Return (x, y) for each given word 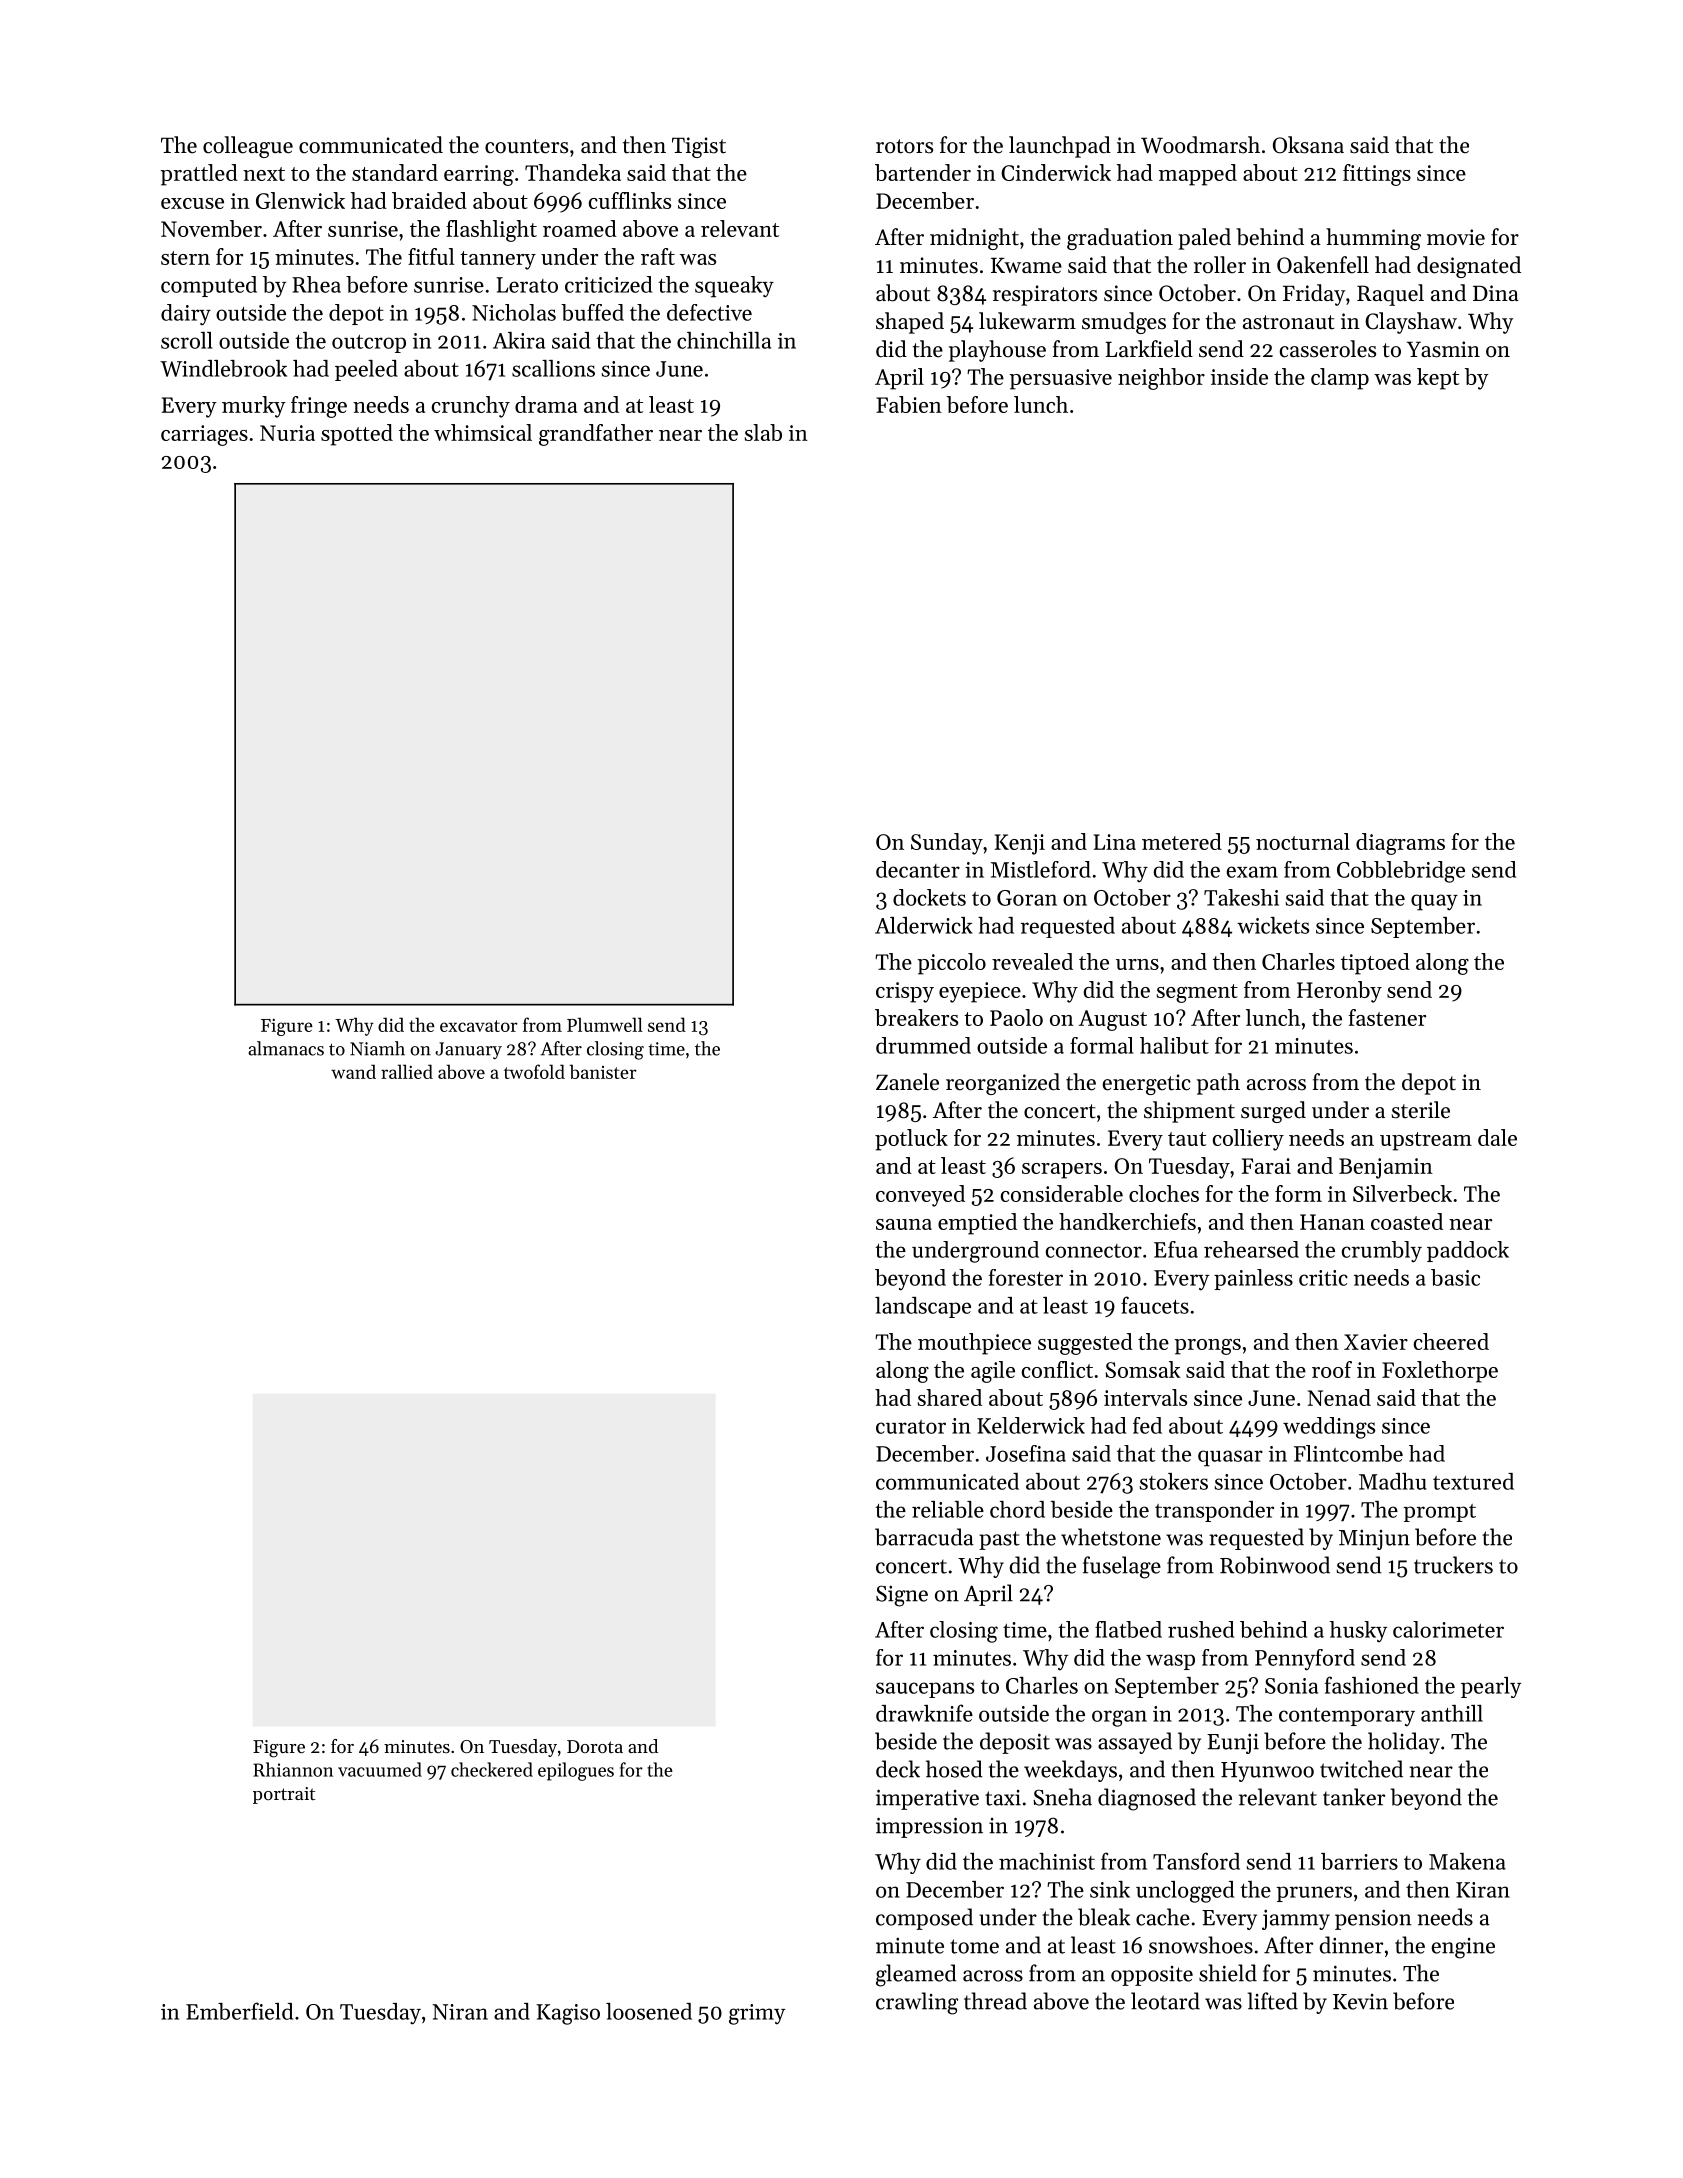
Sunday (947, 844)
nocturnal (1303, 841)
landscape (923, 1307)
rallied (407, 1071)
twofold (534, 1071)
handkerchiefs (1127, 1221)
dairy (186, 314)
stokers (1174, 1481)
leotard (1165, 2001)
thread (995, 2001)
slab (763, 432)
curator (911, 1427)
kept (1438, 379)
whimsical (483, 432)
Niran (460, 2012)
